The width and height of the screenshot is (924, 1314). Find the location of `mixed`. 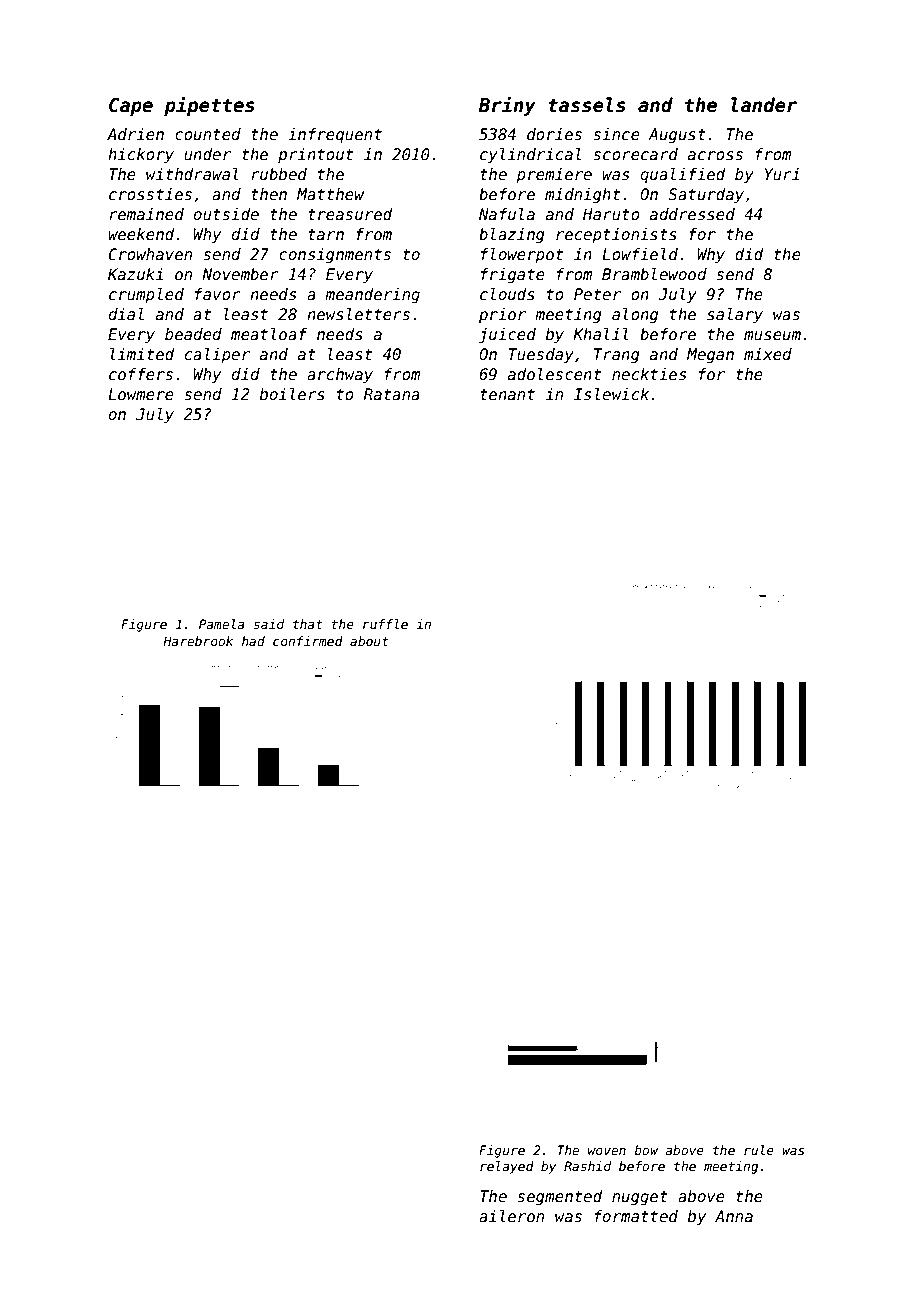

mixed is located at coordinates (768, 354).
